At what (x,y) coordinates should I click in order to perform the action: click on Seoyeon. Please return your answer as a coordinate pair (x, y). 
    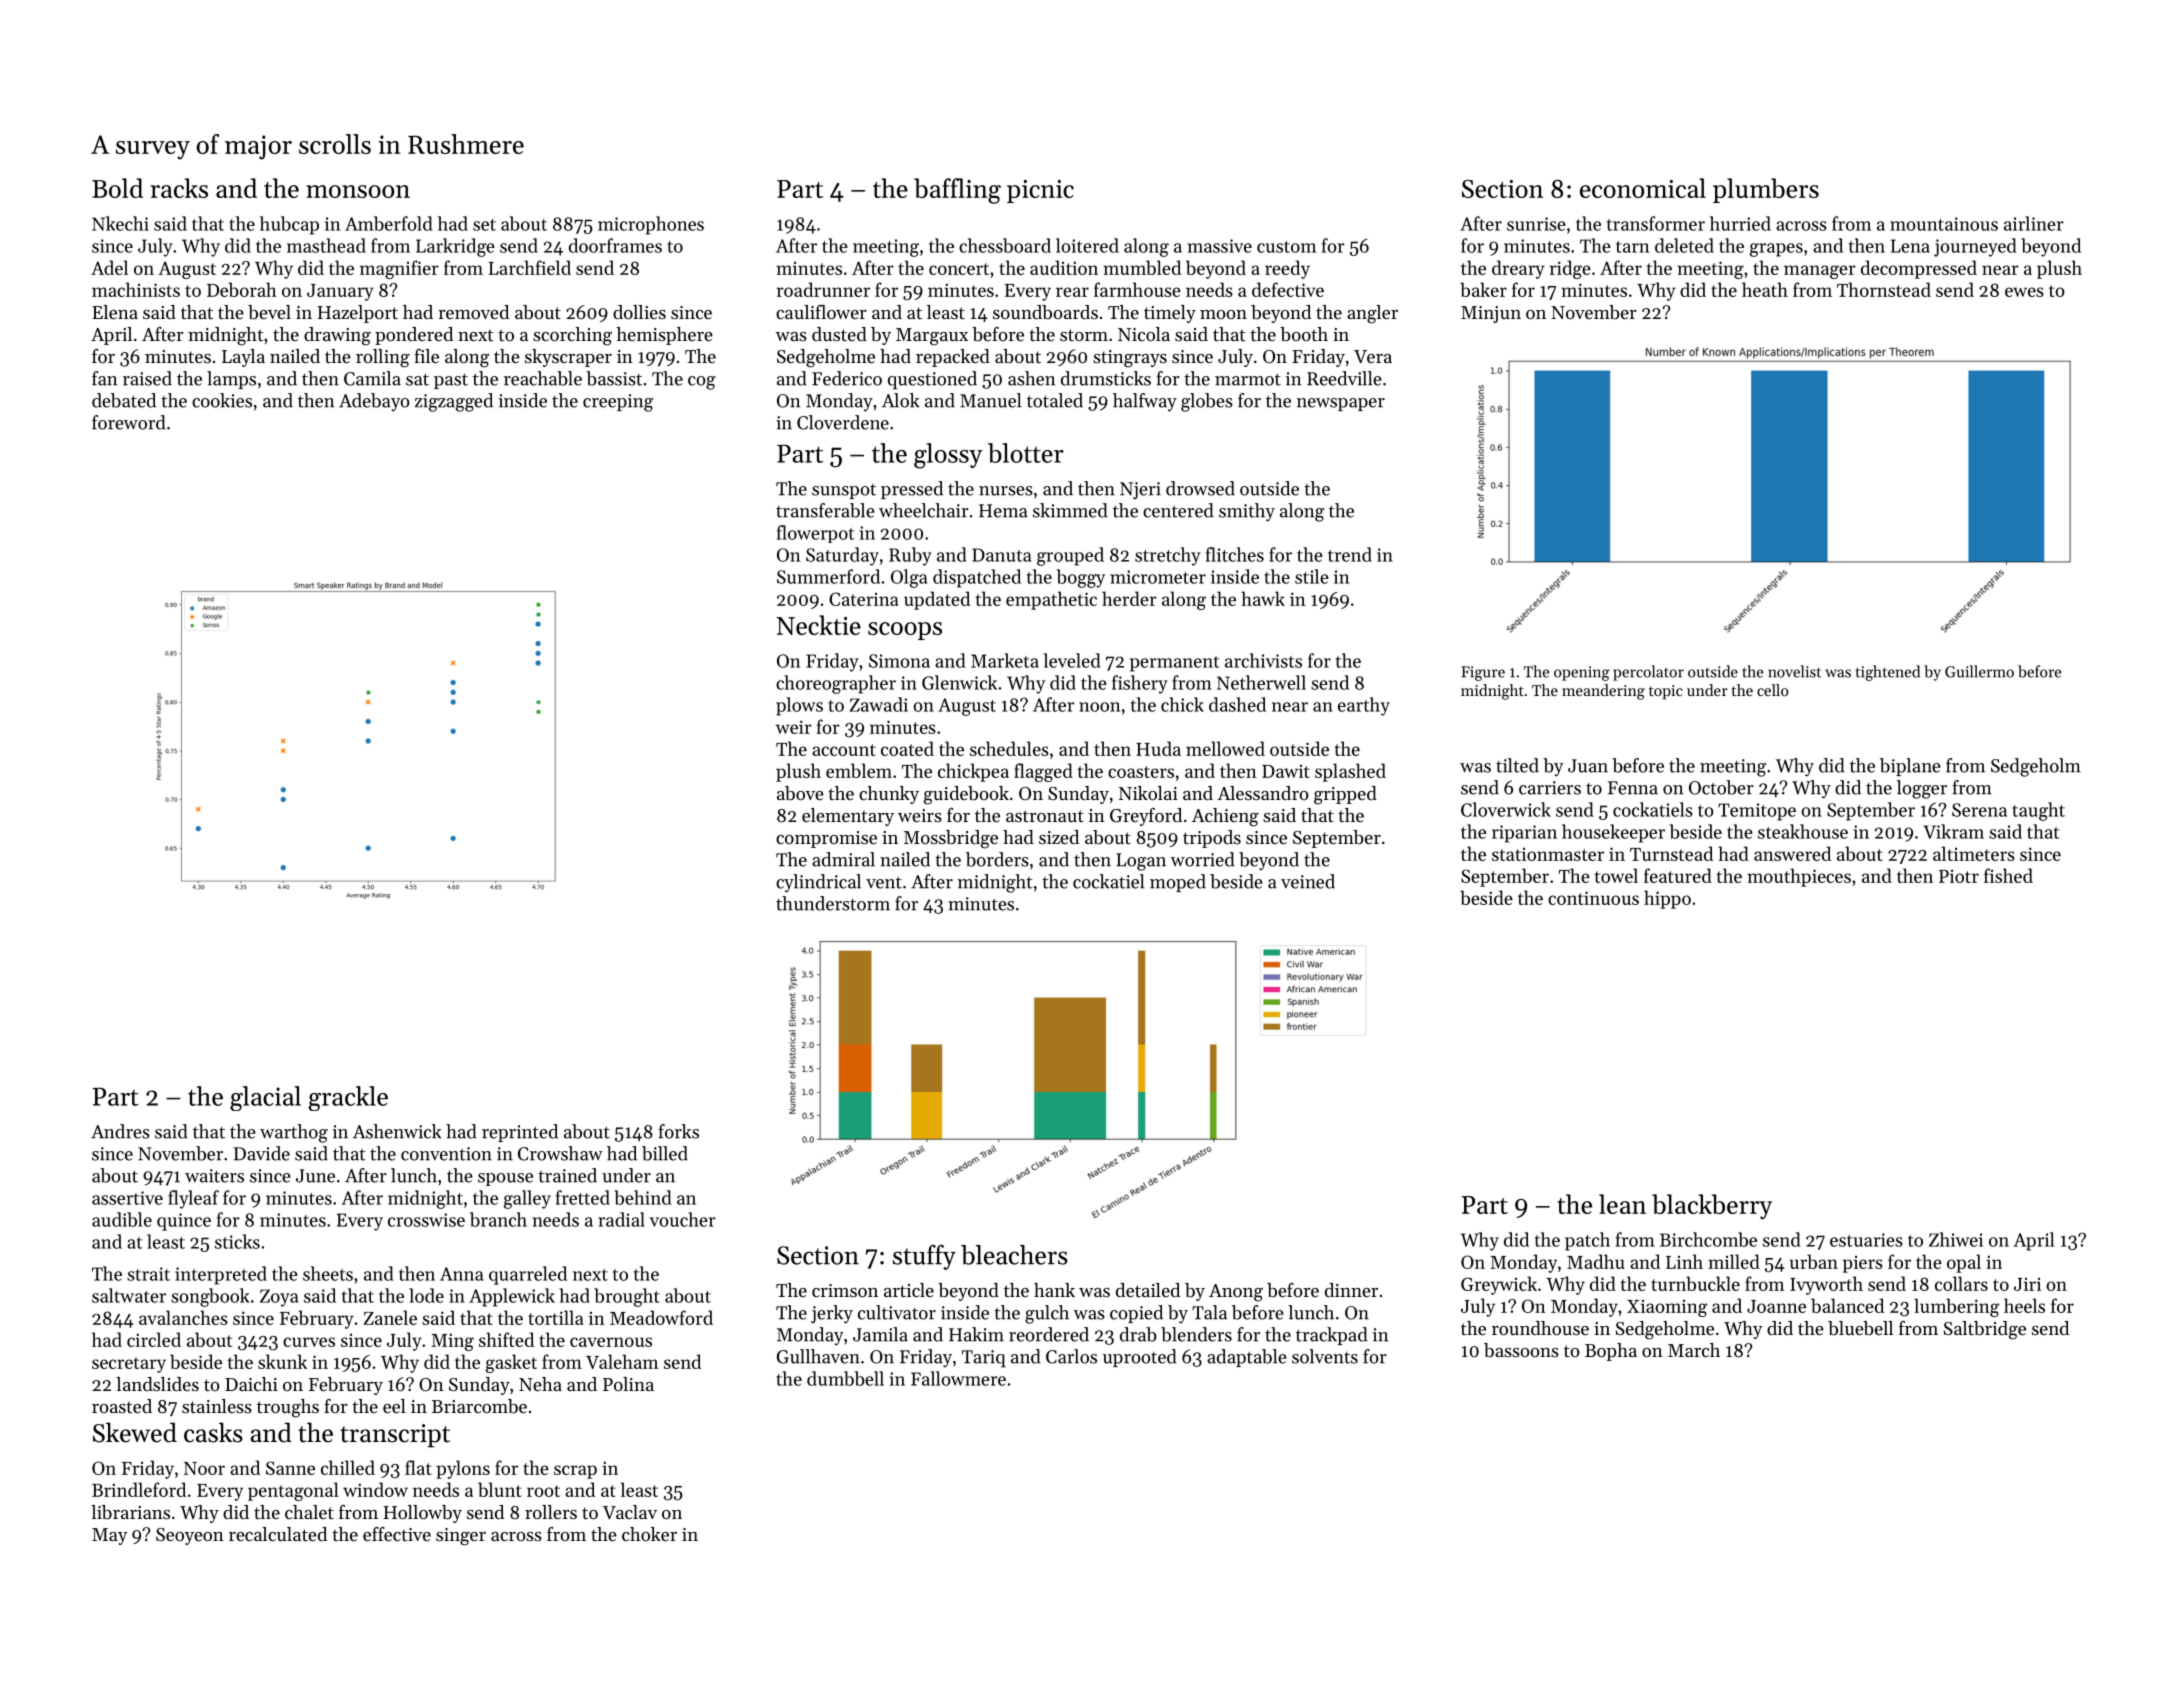
    Looking at the image, I should click on (190, 1536).
